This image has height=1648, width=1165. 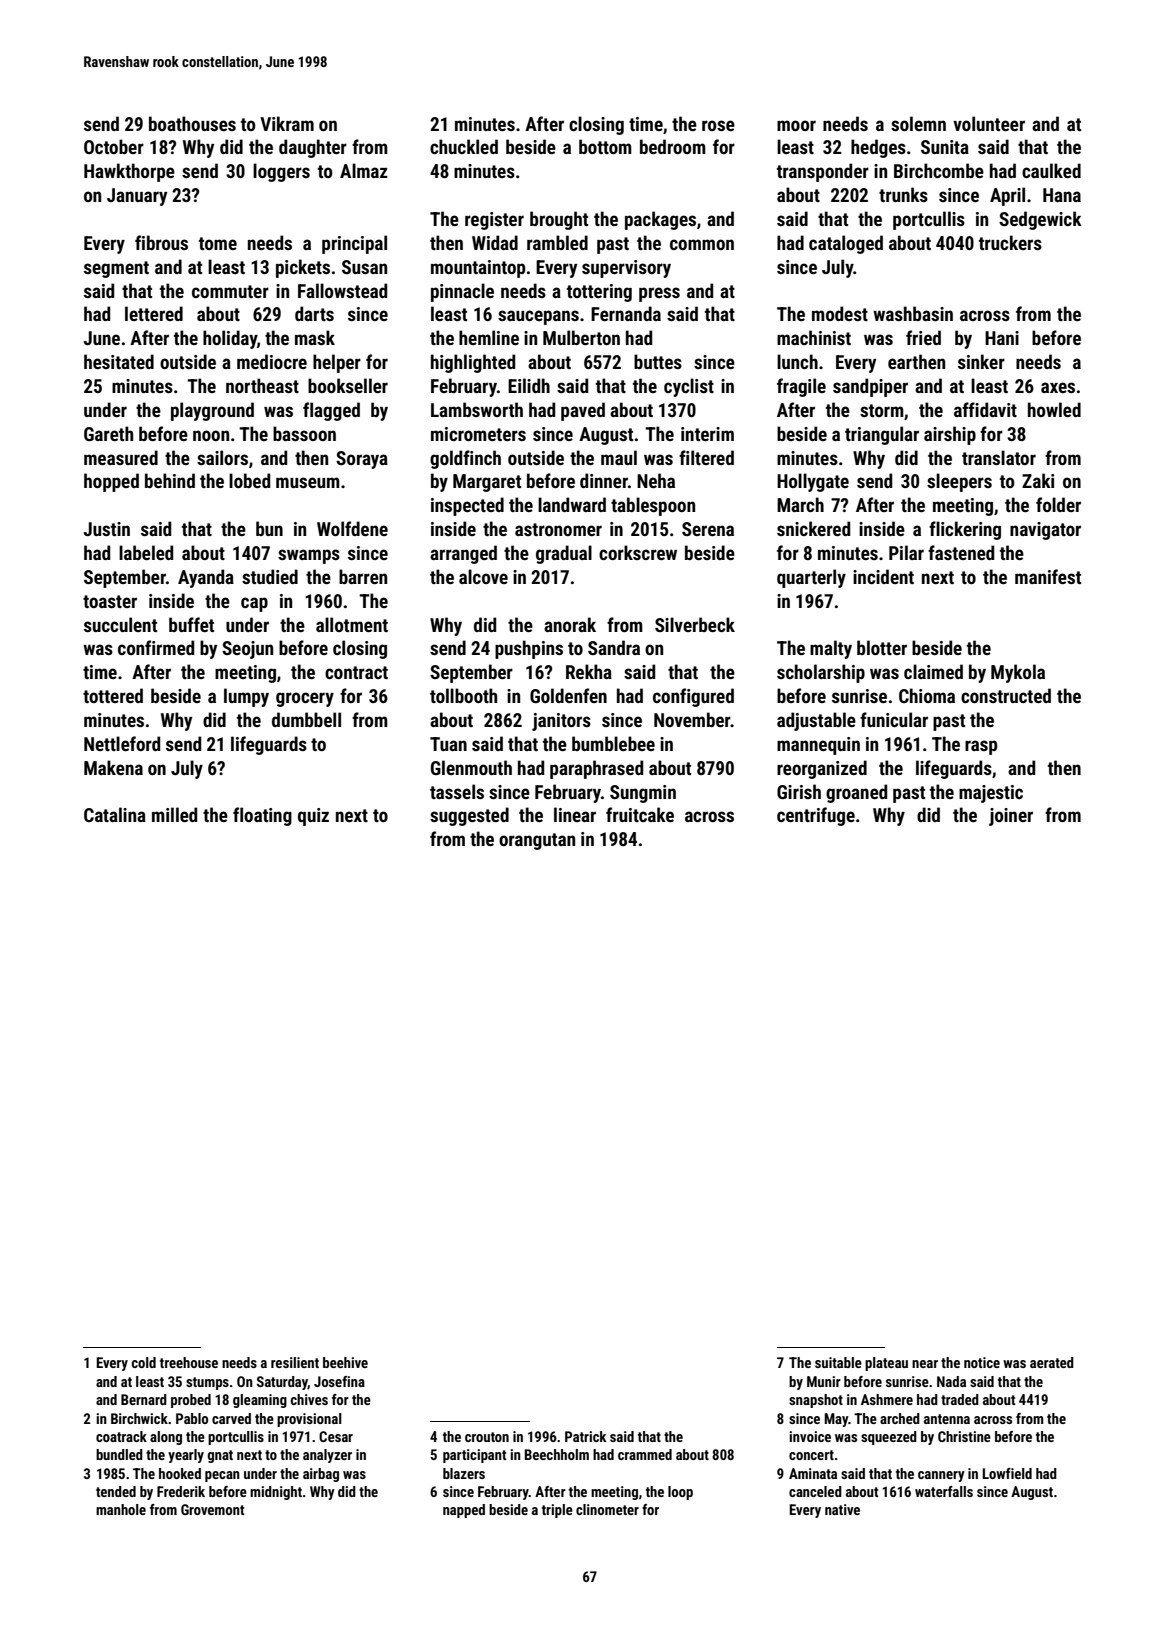 What do you see at coordinates (796, 125) in the image?
I see `moor` at bounding box center [796, 125].
